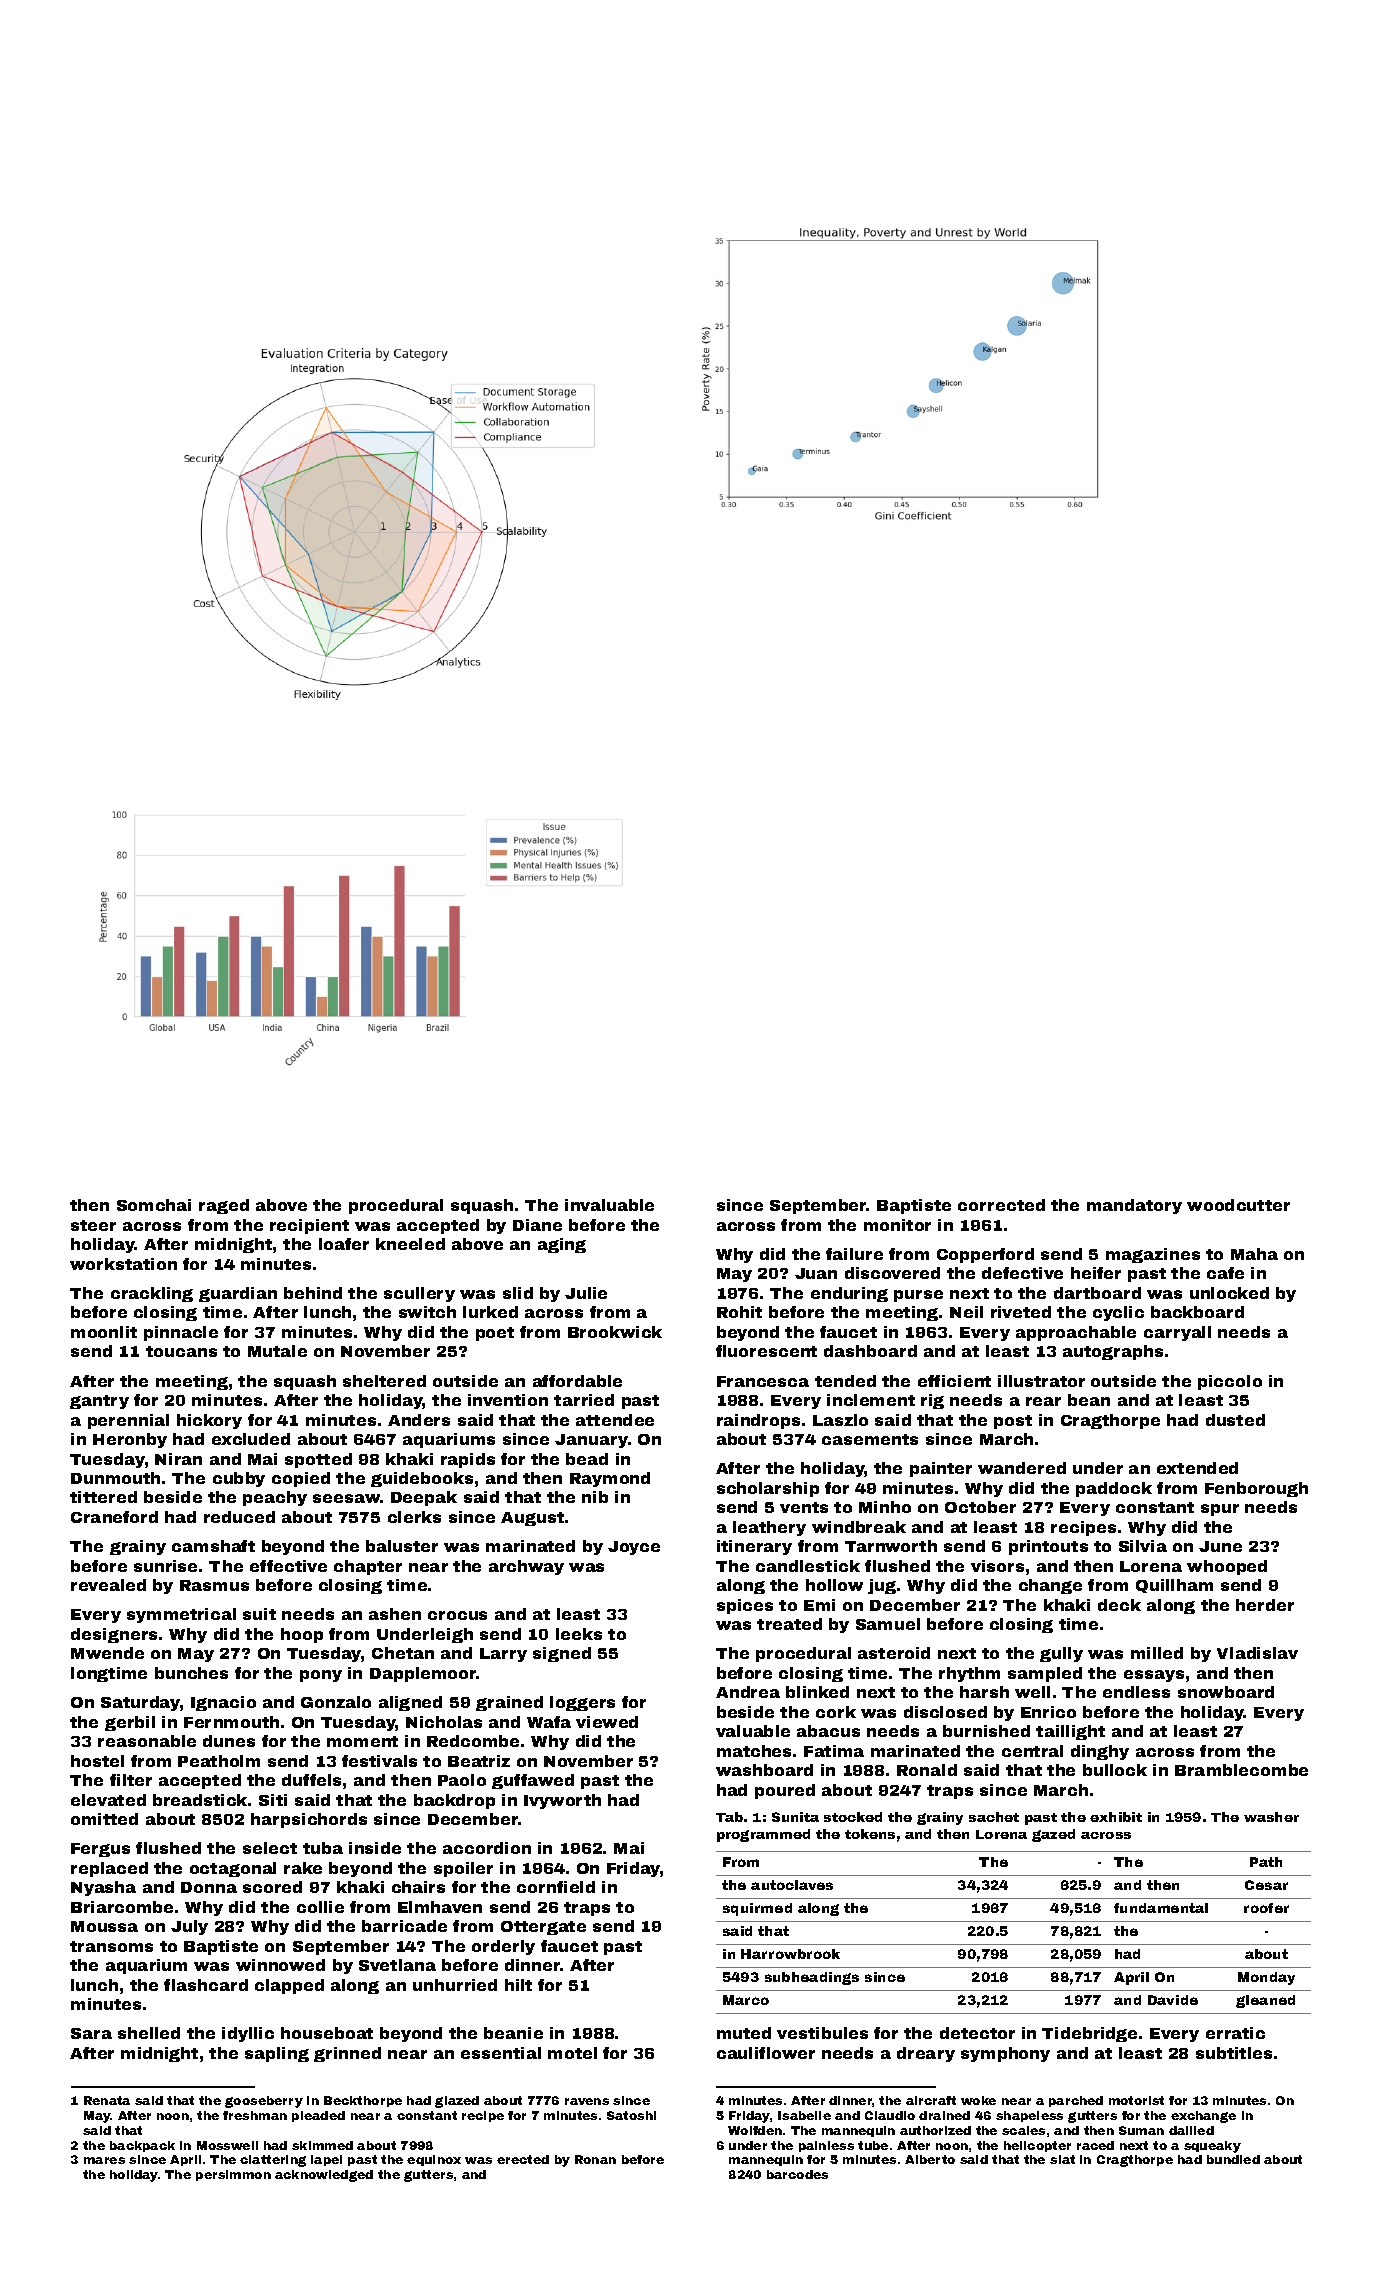 The width and height of the screenshot is (1382, 2277). I want to click on woodcutter, so click(1238, 1205).
